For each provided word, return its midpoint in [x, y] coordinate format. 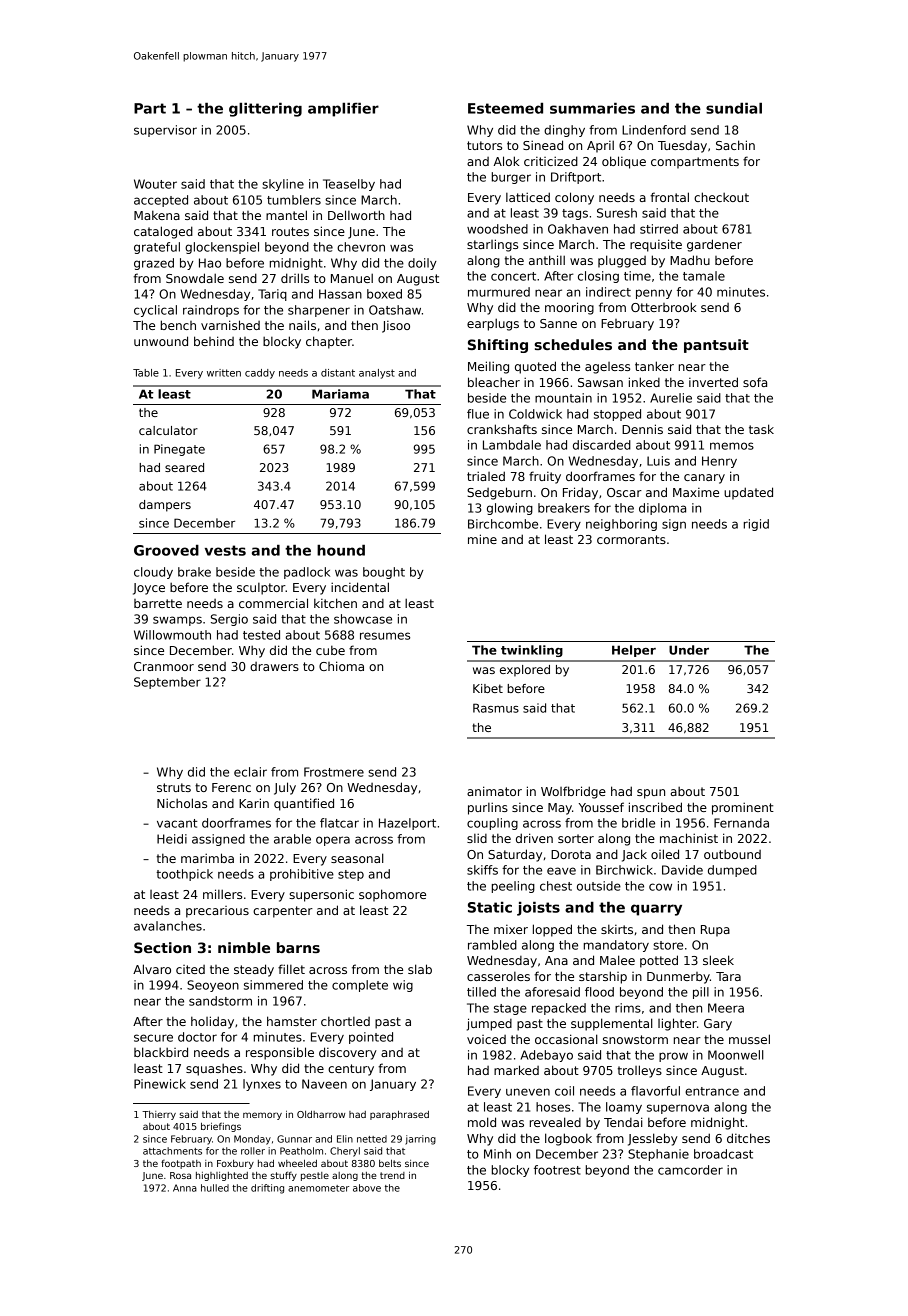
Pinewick [160, 1084]
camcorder [690, 1170]
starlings [492, 245]
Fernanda [741, 823]
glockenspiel [222, 248]
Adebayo [547, 1056]
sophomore [392, 895]
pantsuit [716, 346]
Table [146, 373]
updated [748, 493]
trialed [486, 476]
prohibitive [302, 875]
